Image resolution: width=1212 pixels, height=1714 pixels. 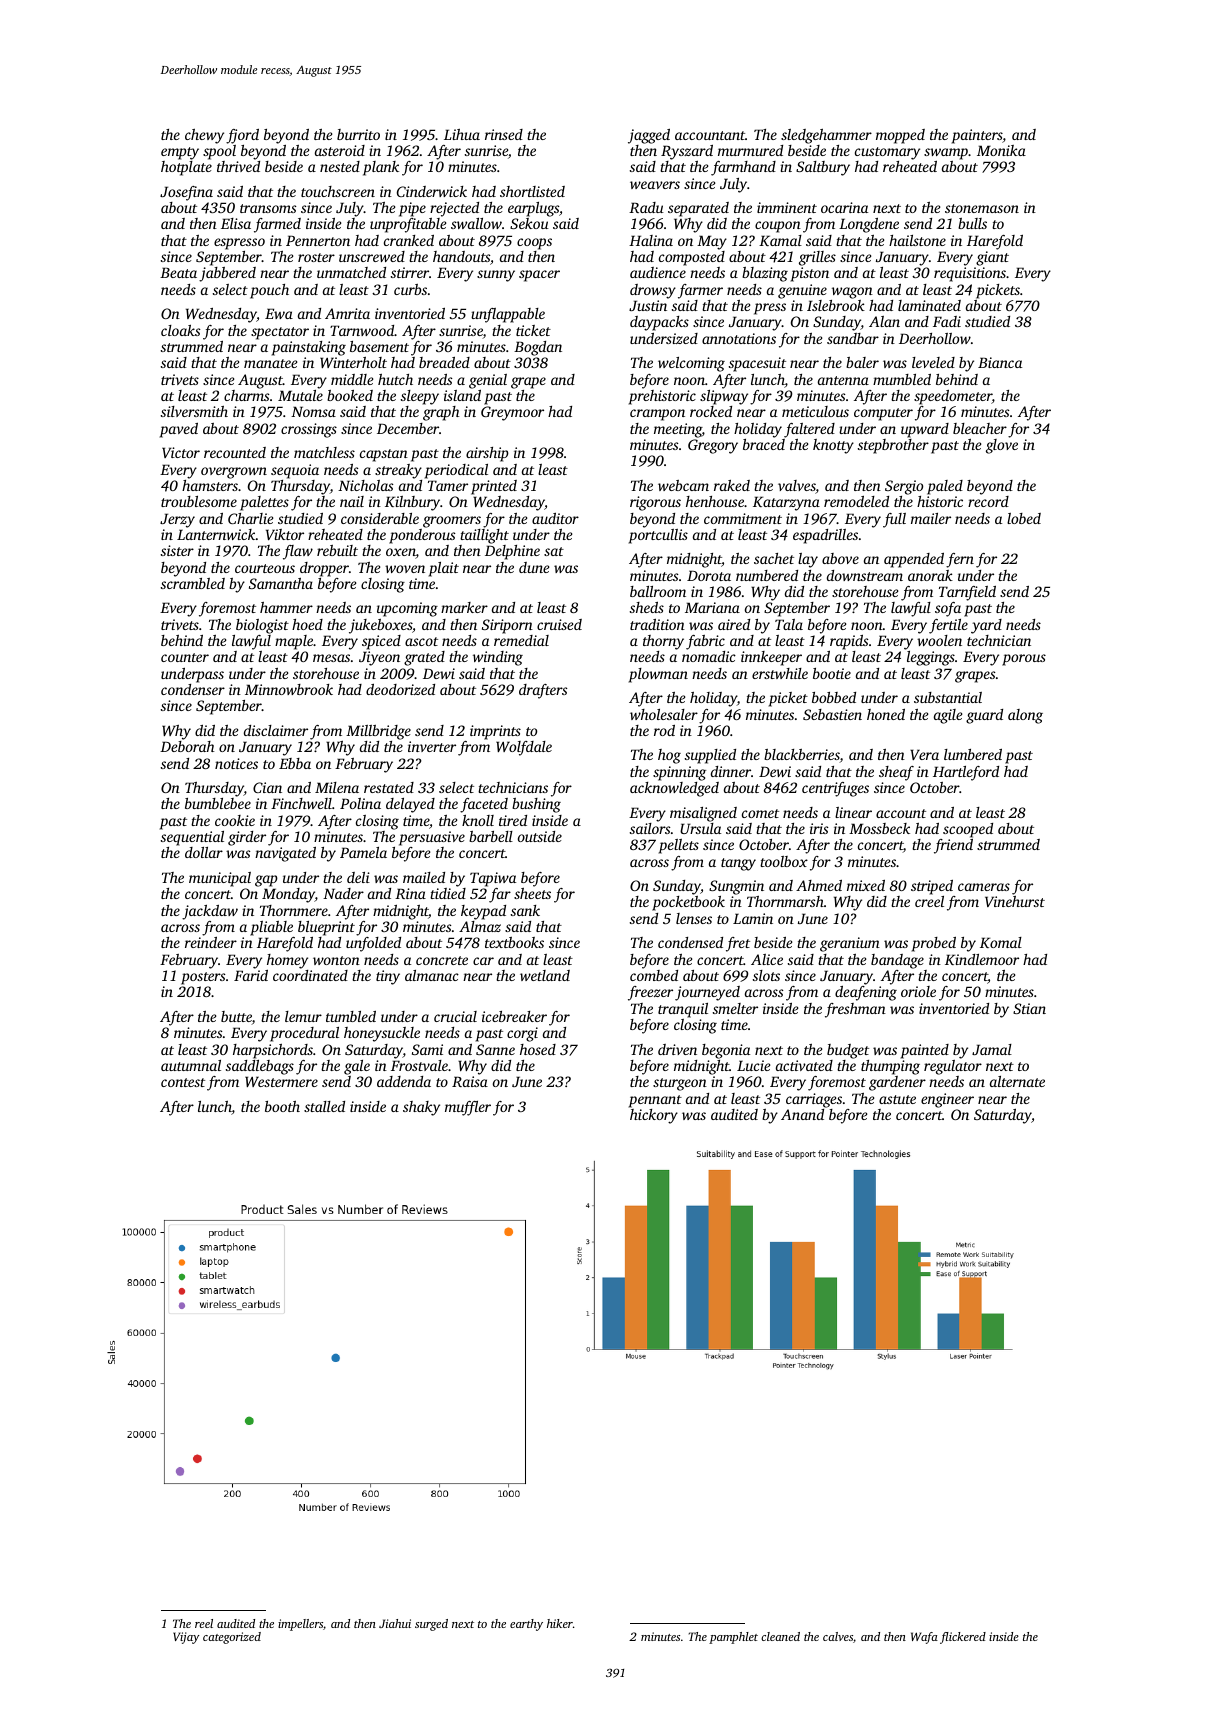 What do you see at coordinates (183, 1082) in the screenshot?
I see `contest` at bounding box center [183, 1082].
